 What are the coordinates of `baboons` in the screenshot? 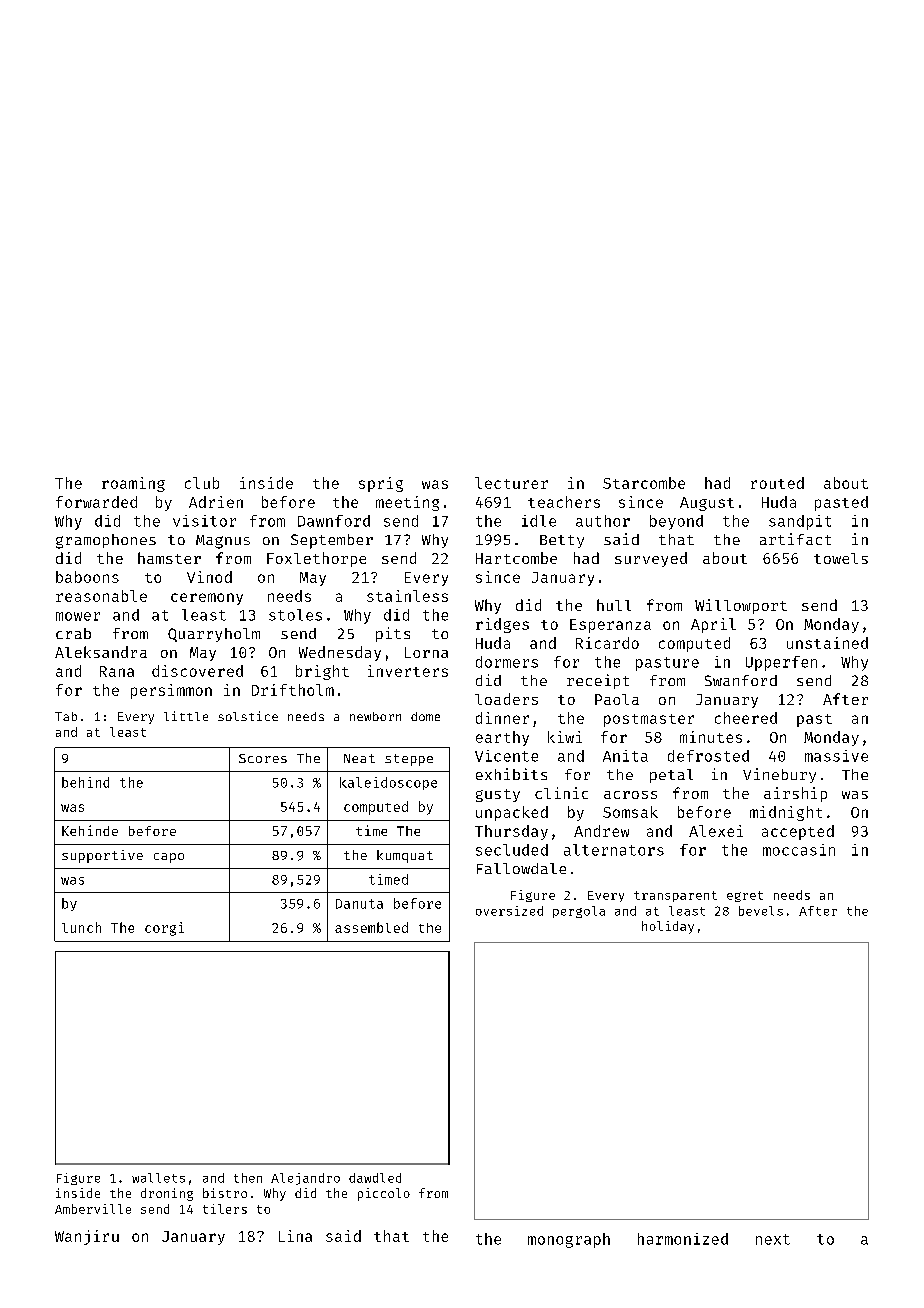 It's located at (87, 577).
